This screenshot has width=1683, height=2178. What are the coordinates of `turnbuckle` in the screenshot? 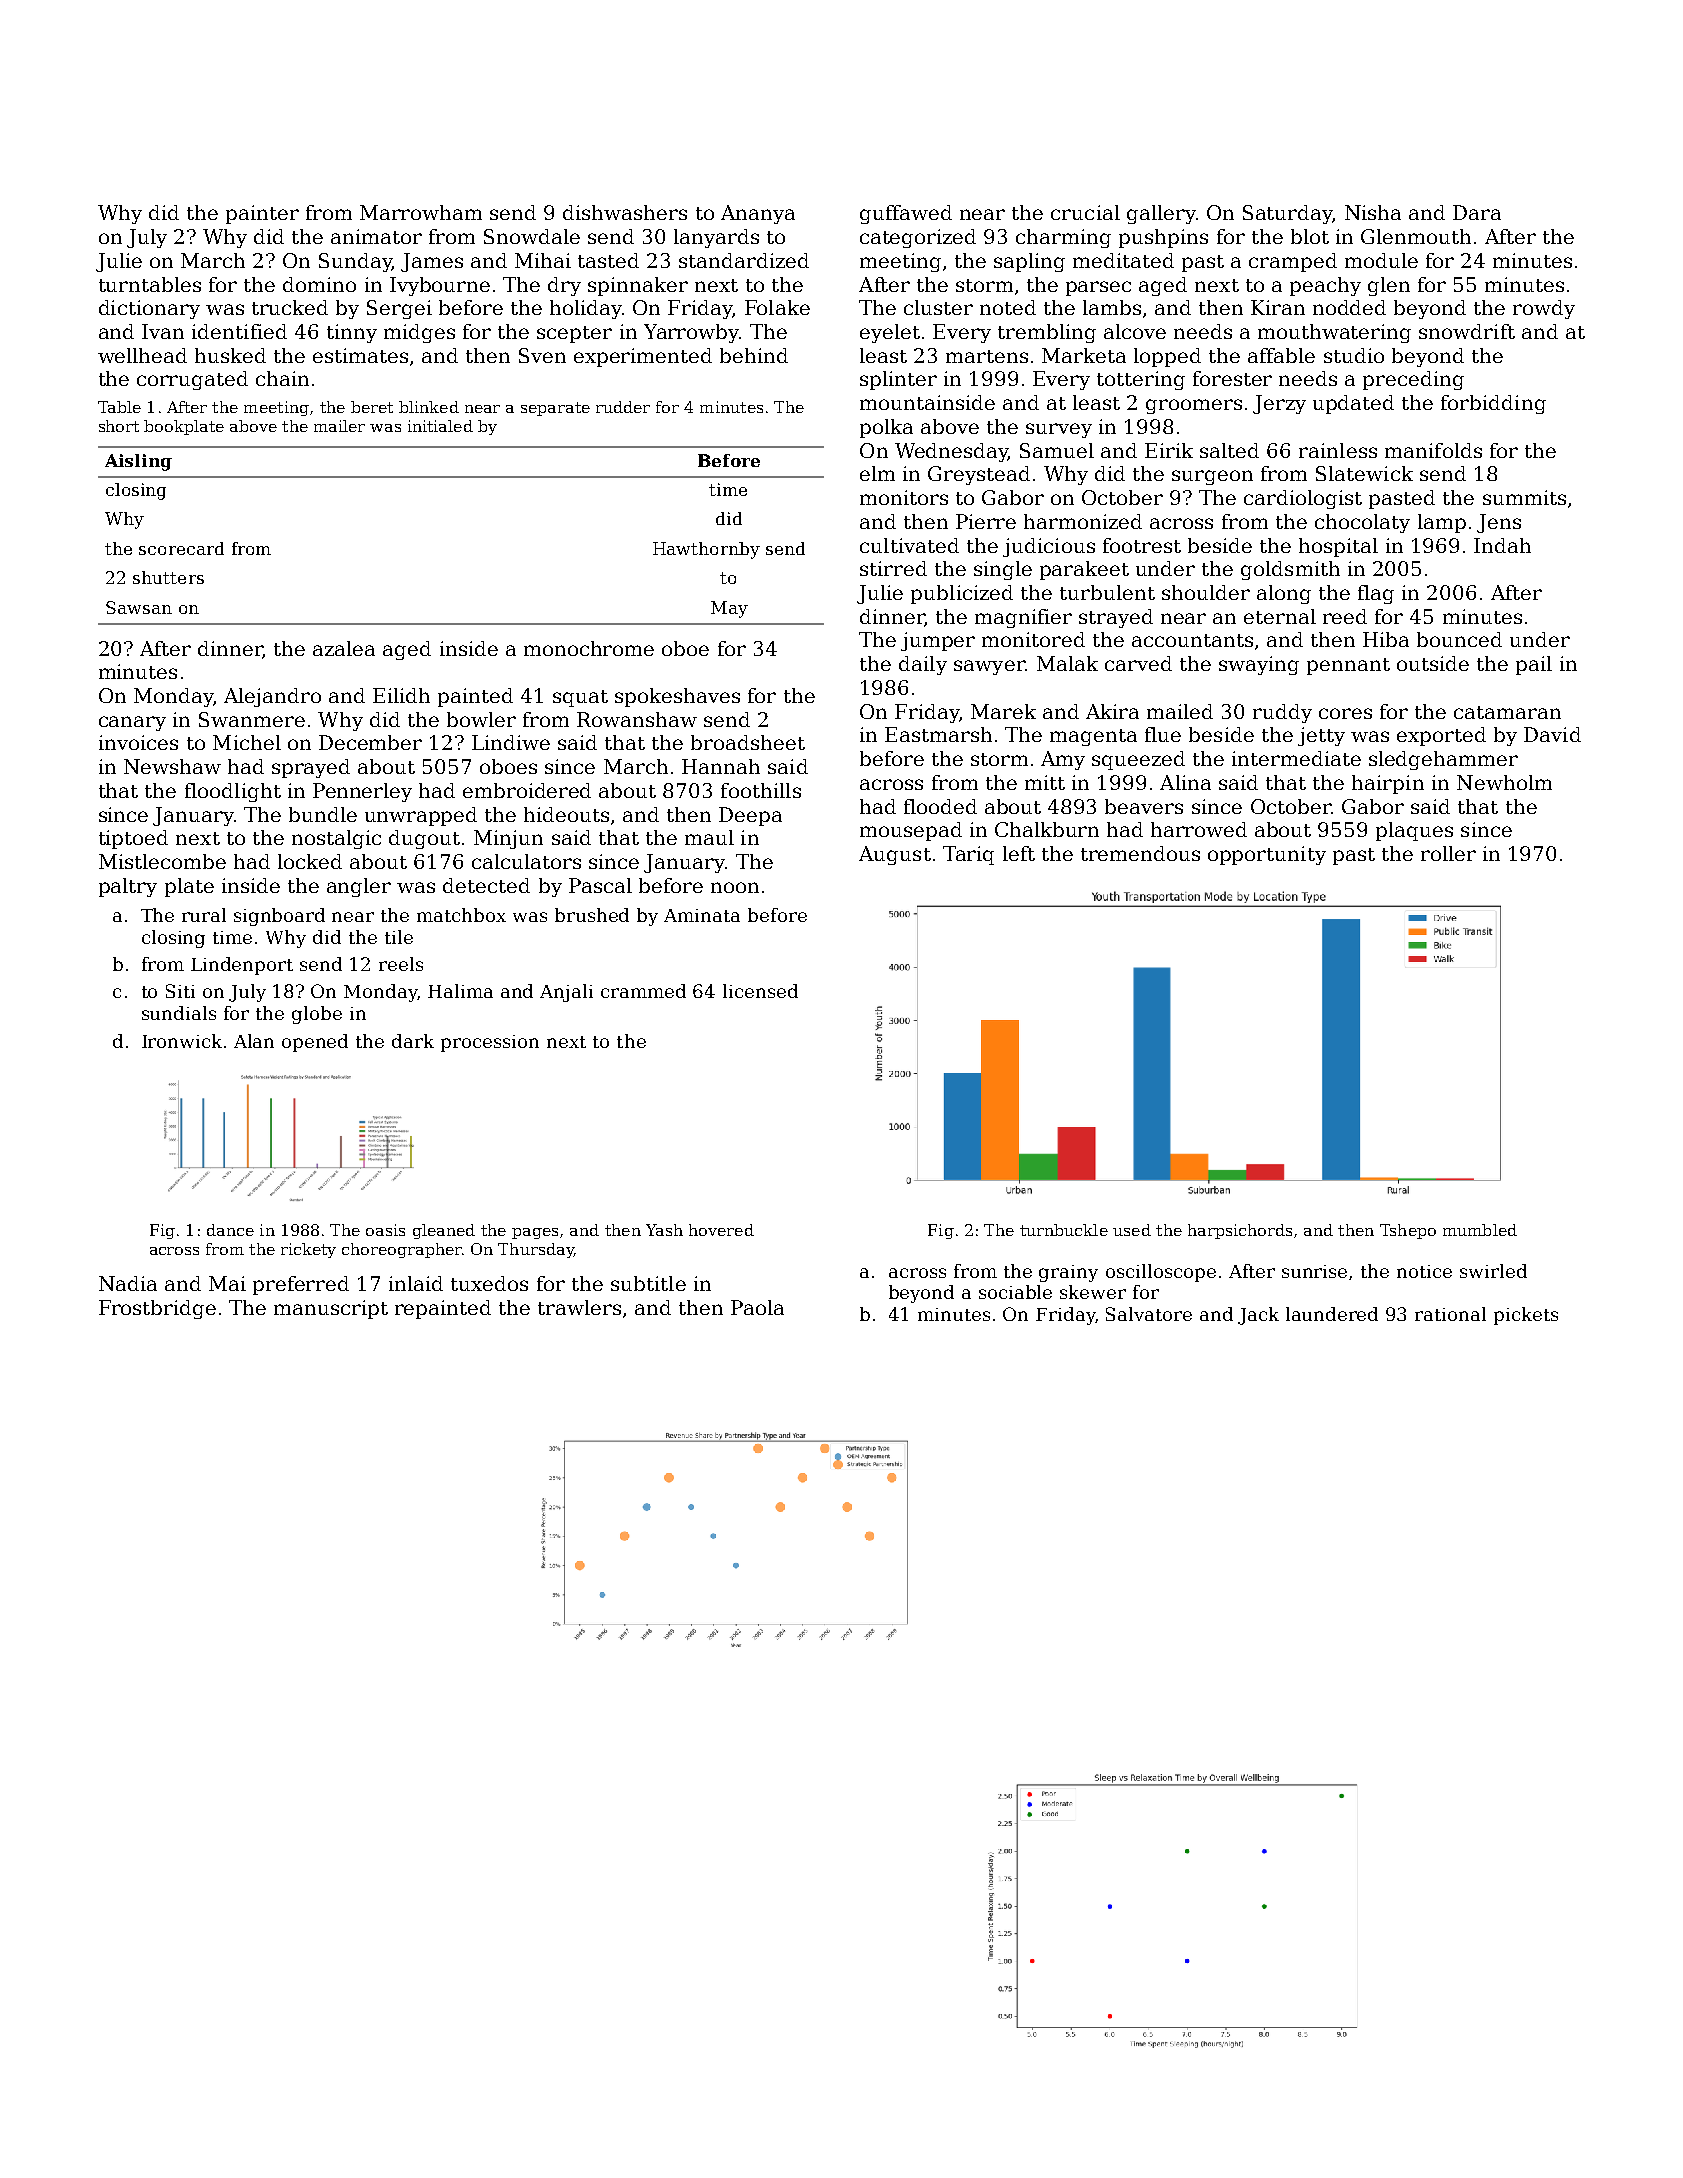 It's located at (1064, 1230).
